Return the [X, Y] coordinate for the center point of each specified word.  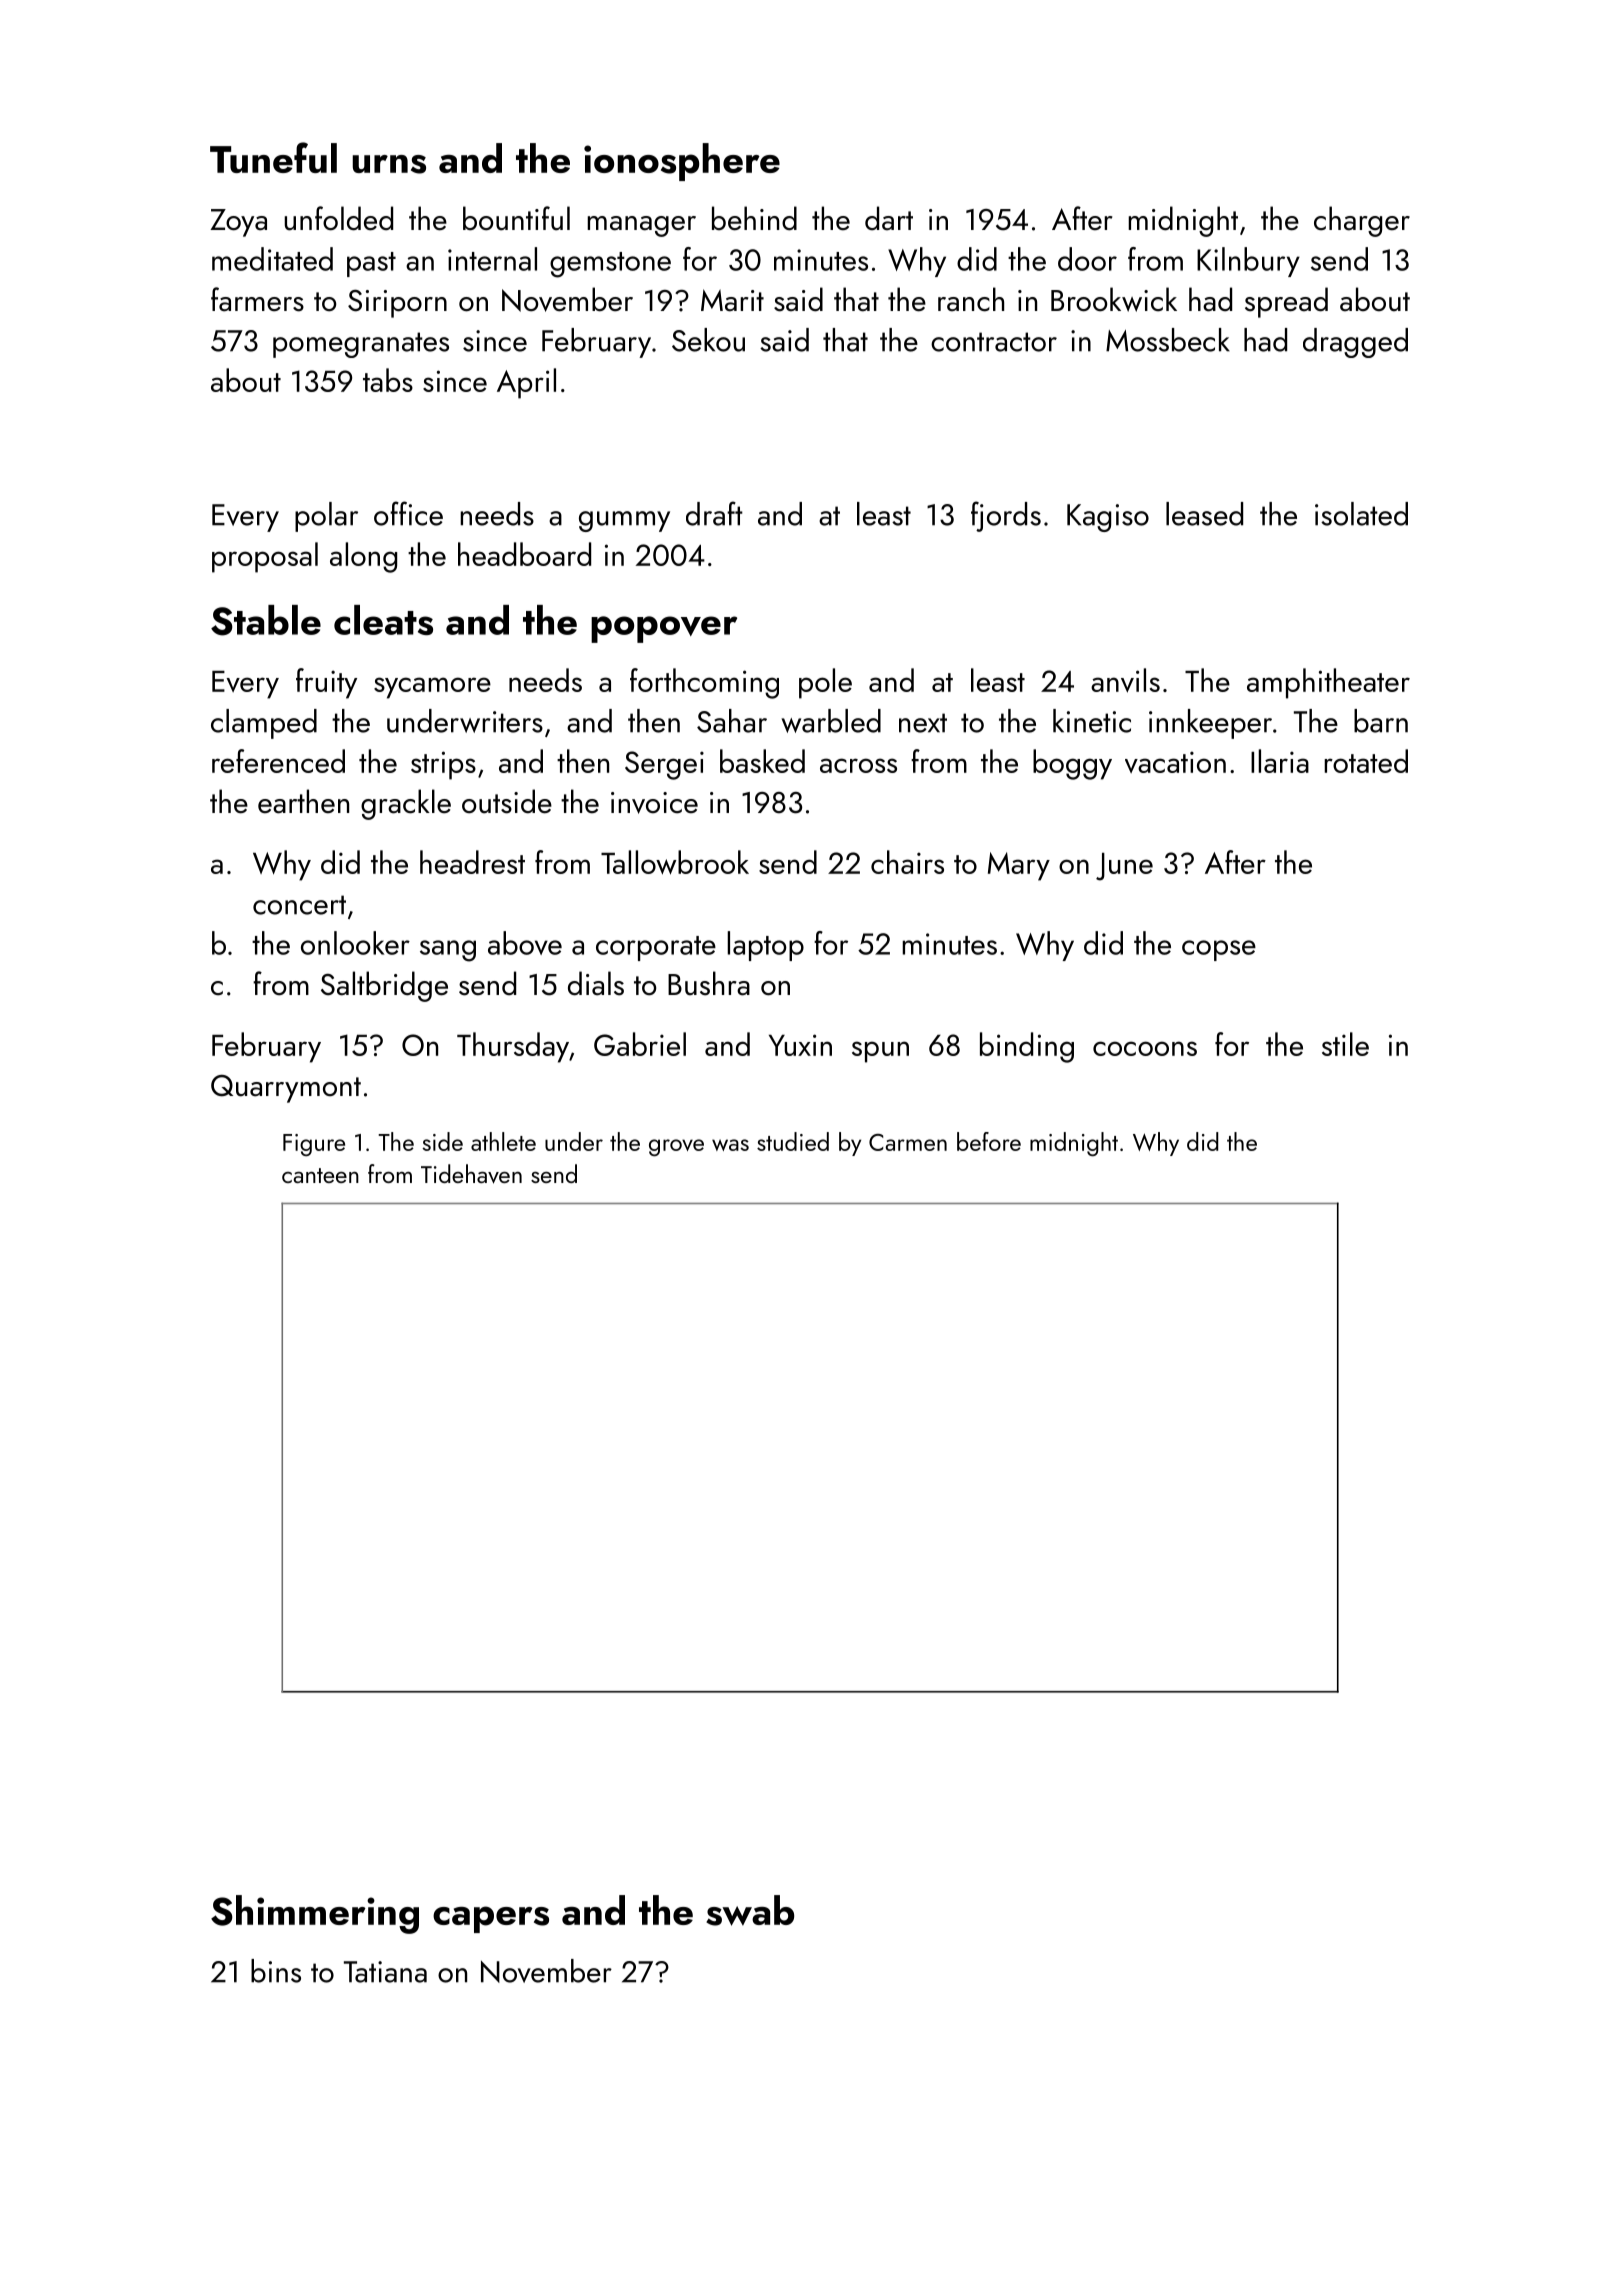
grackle [406, 804]
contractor [994, 342]
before [989, 1141]
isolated [1361, 514]
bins [276, 1971]
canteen [320, 1175]
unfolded [338, 218]
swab [750, 1910]
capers [491, 1919]
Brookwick [1114, 299]
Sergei [664, 765]
